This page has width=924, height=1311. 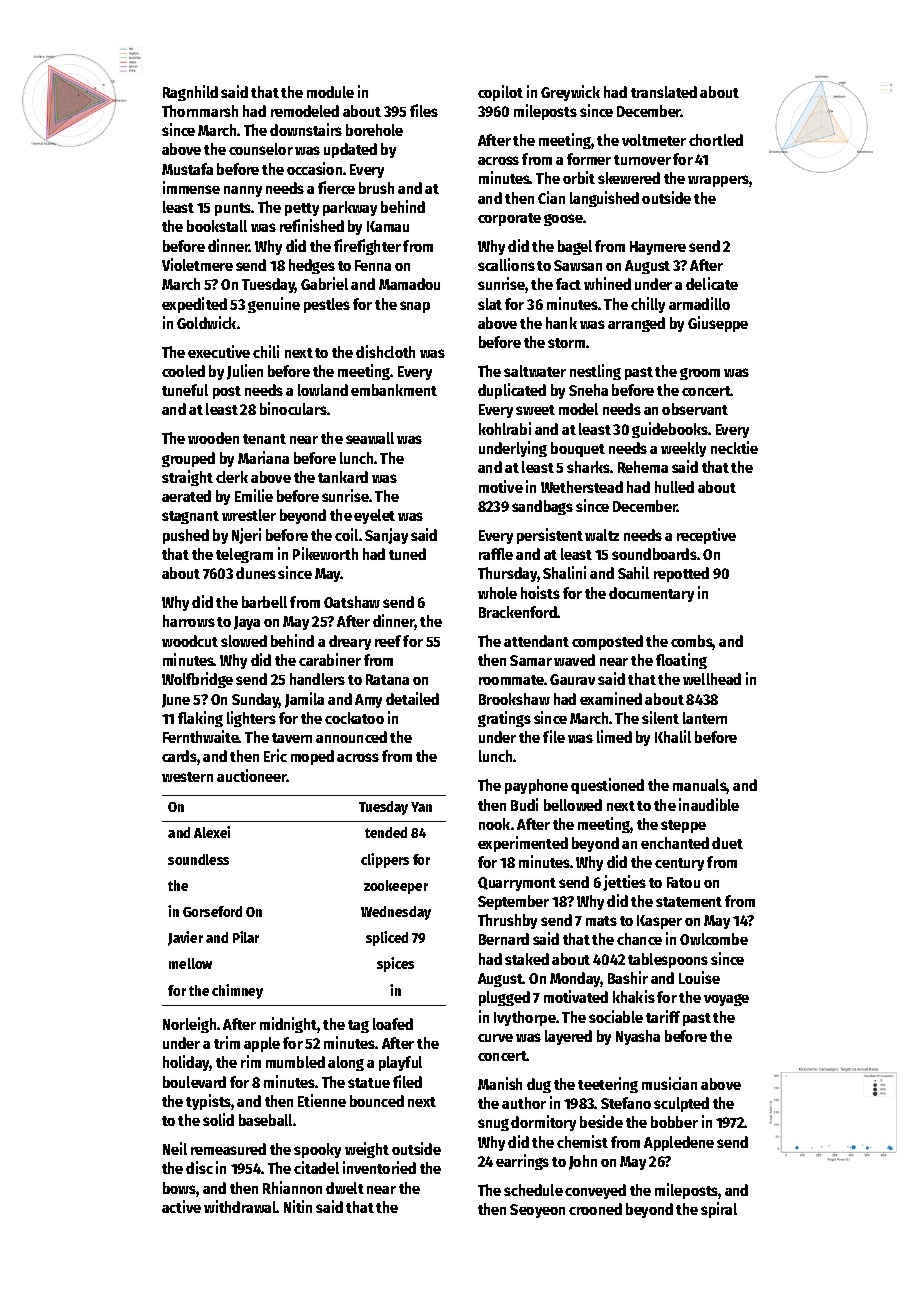 I want to click on wrappers, so click(x=719, y=181).
